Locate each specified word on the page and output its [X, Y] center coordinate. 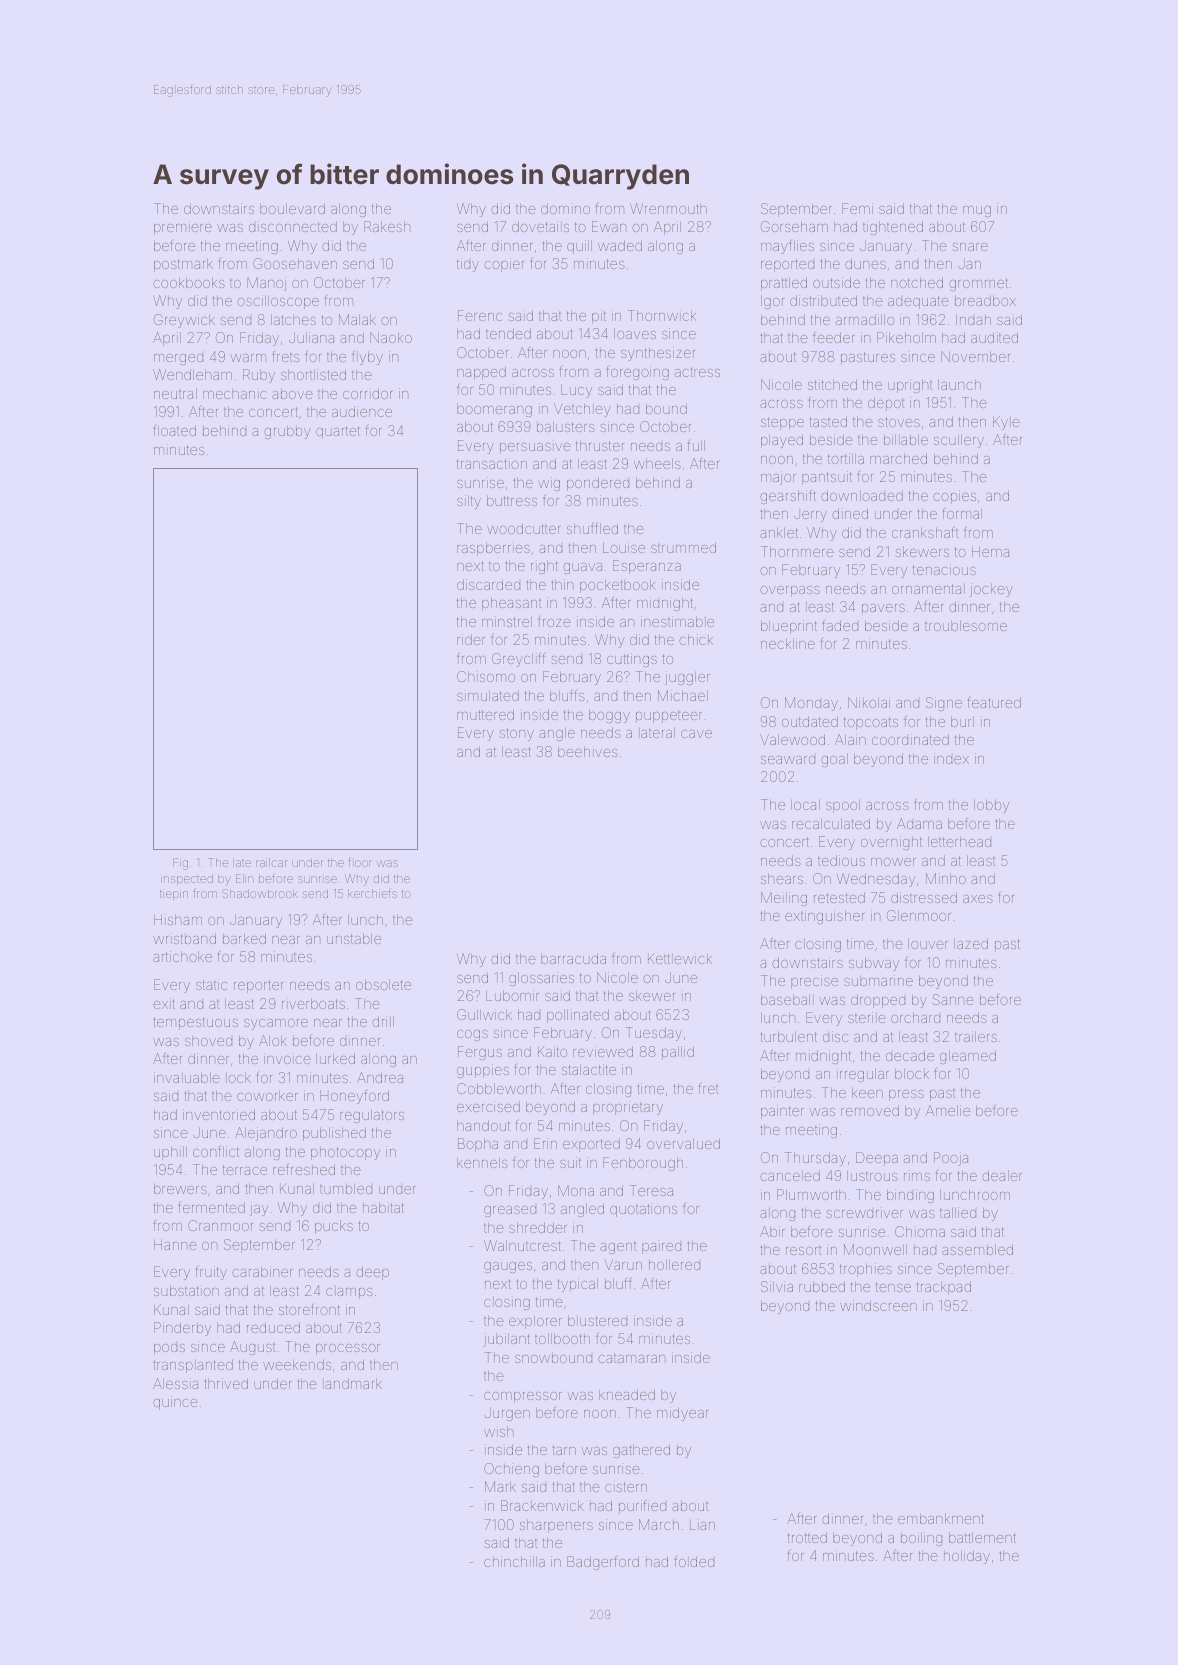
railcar [271, 862]
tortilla [846, 458]
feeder [833, 337]
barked [244, 938]
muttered [485, 714]
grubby [287, 432]
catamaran [631, 1358]
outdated [810, 721]
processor [348, 1349]
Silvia [777, 1286]
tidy [468, 265]
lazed [971, 943]
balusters [566, 426]
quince [175, 1403]
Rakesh [387, 226]
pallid [678, 1053]
